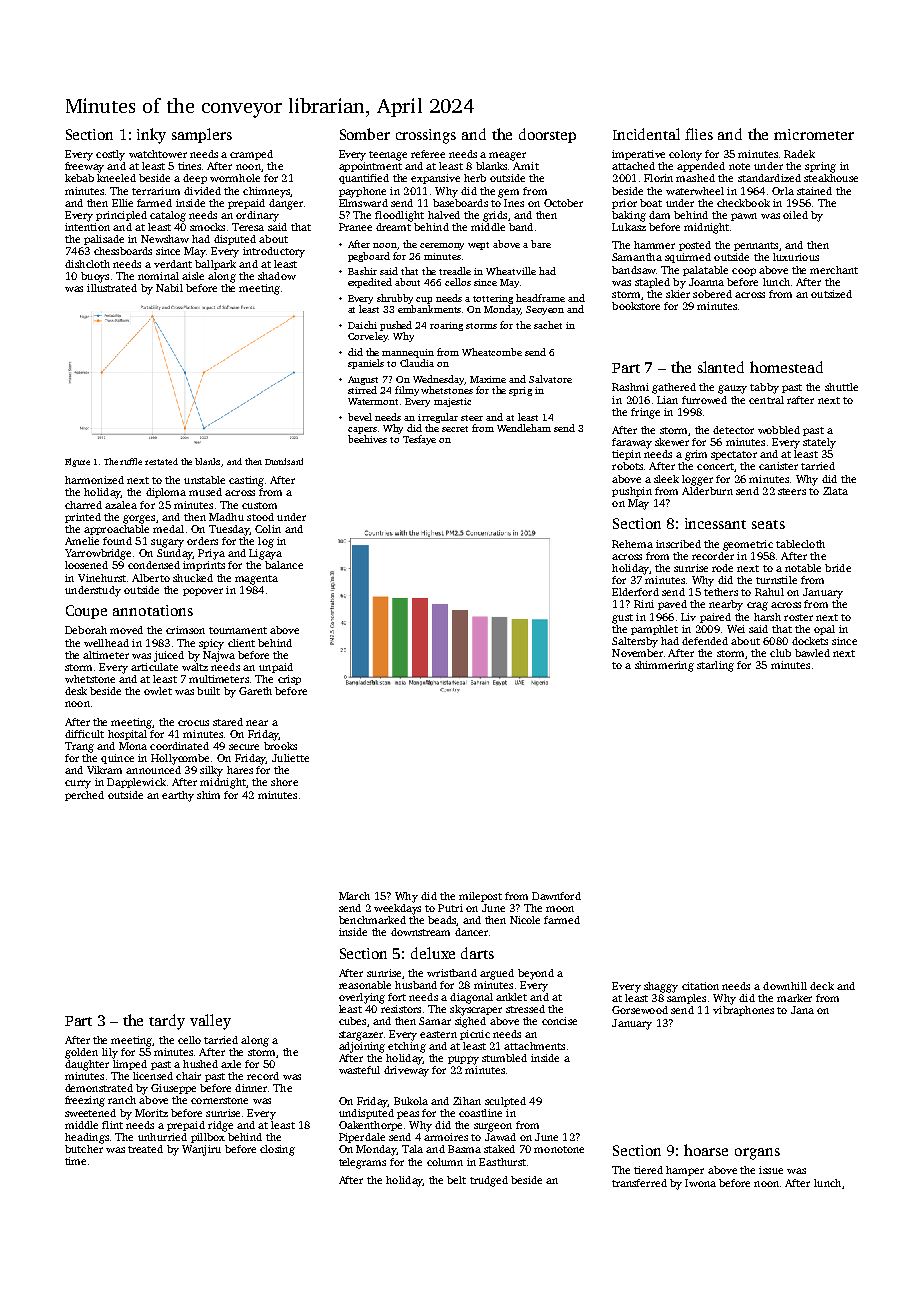 The image size is (924, 1308). I want to click on cramped, so click(251, 155).
